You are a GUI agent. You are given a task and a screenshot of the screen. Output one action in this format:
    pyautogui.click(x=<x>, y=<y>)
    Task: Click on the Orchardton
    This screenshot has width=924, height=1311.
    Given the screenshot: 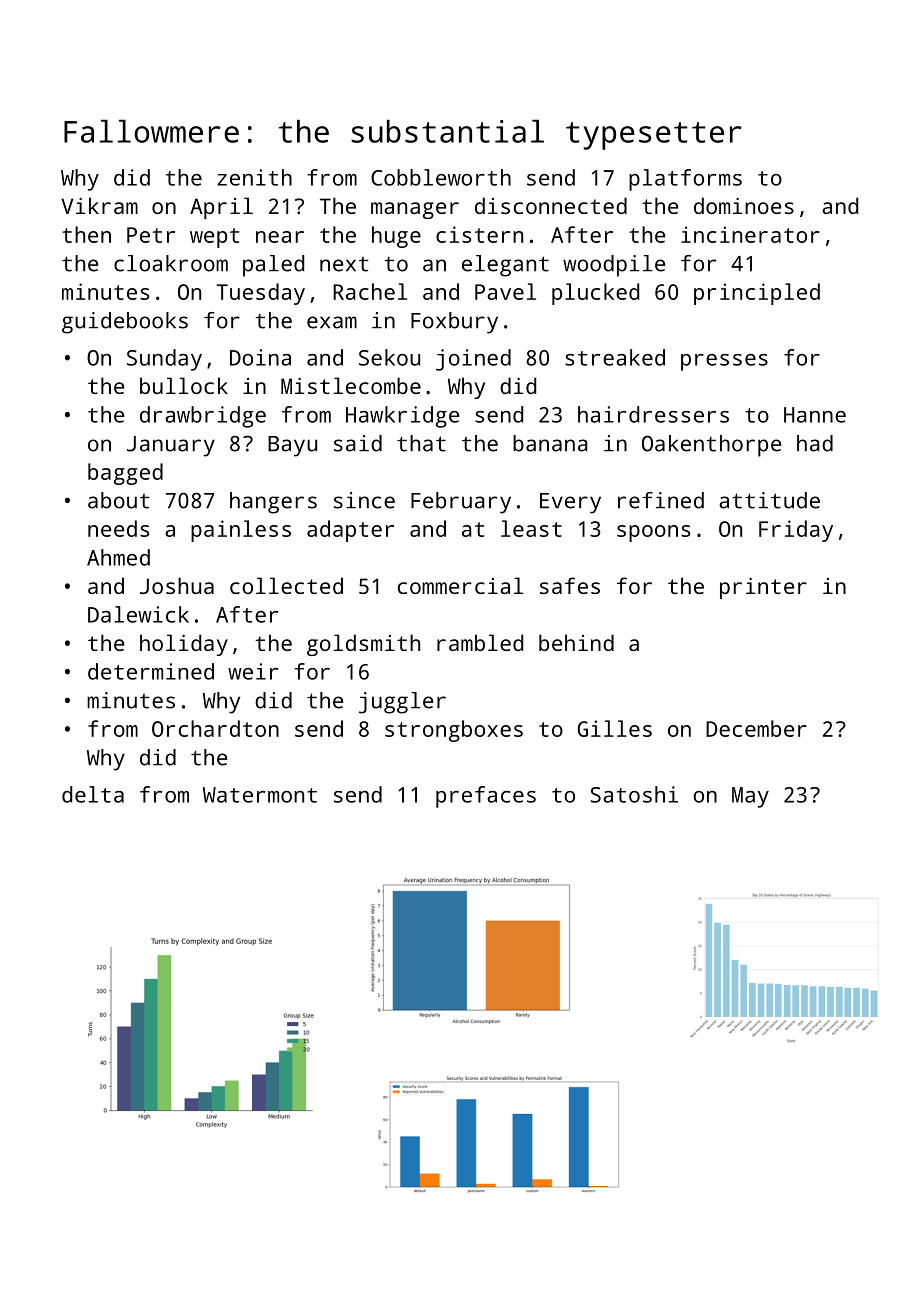 What is the action you would take?
    pyautogui.click(x=215, y=728)
